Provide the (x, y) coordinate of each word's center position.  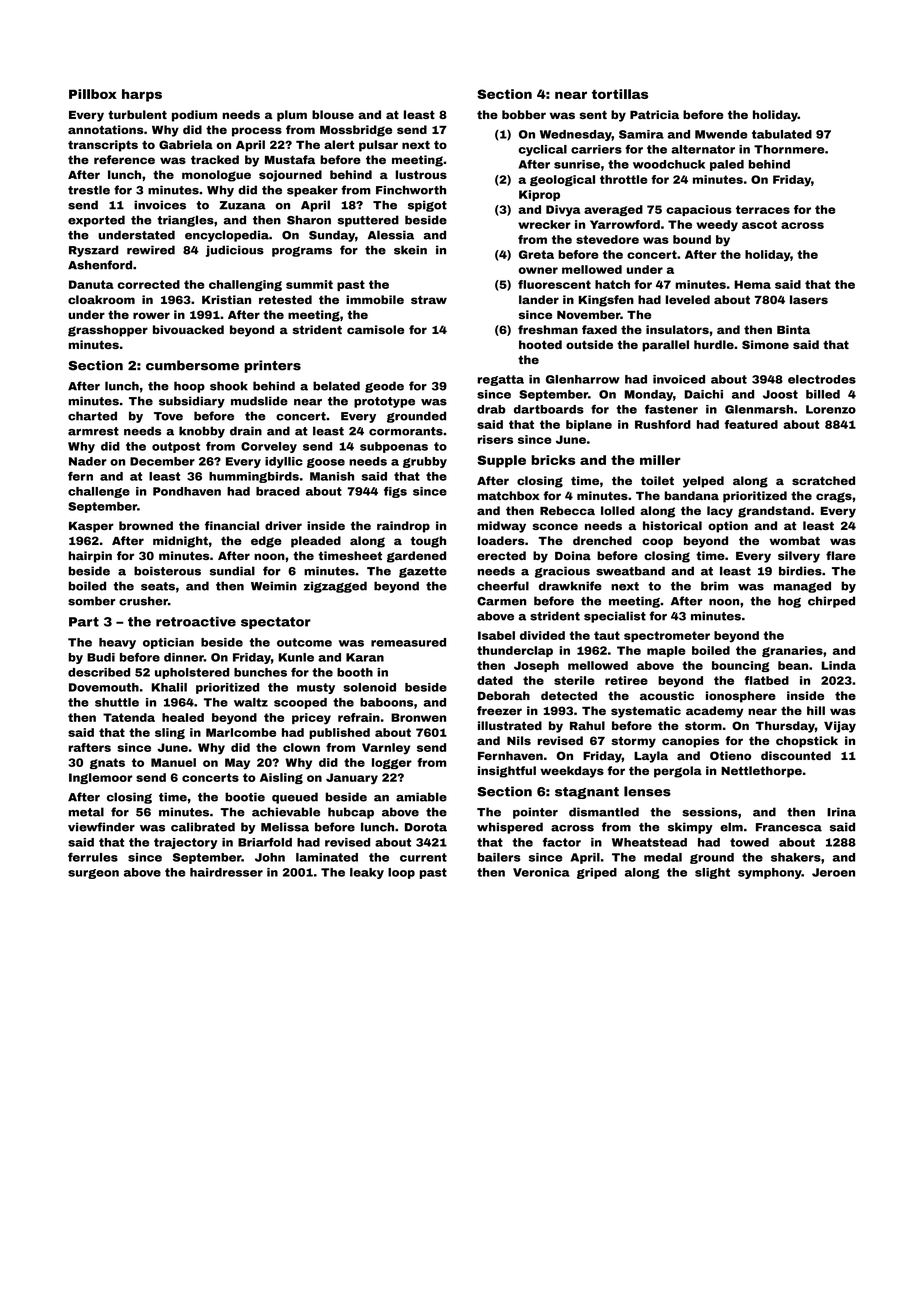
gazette (423, 572)
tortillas (620, 94)
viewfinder (101, 827)
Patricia (654, 114)
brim (715, 586)
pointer (535, 813)
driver (283, 525)
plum (292, 116)
